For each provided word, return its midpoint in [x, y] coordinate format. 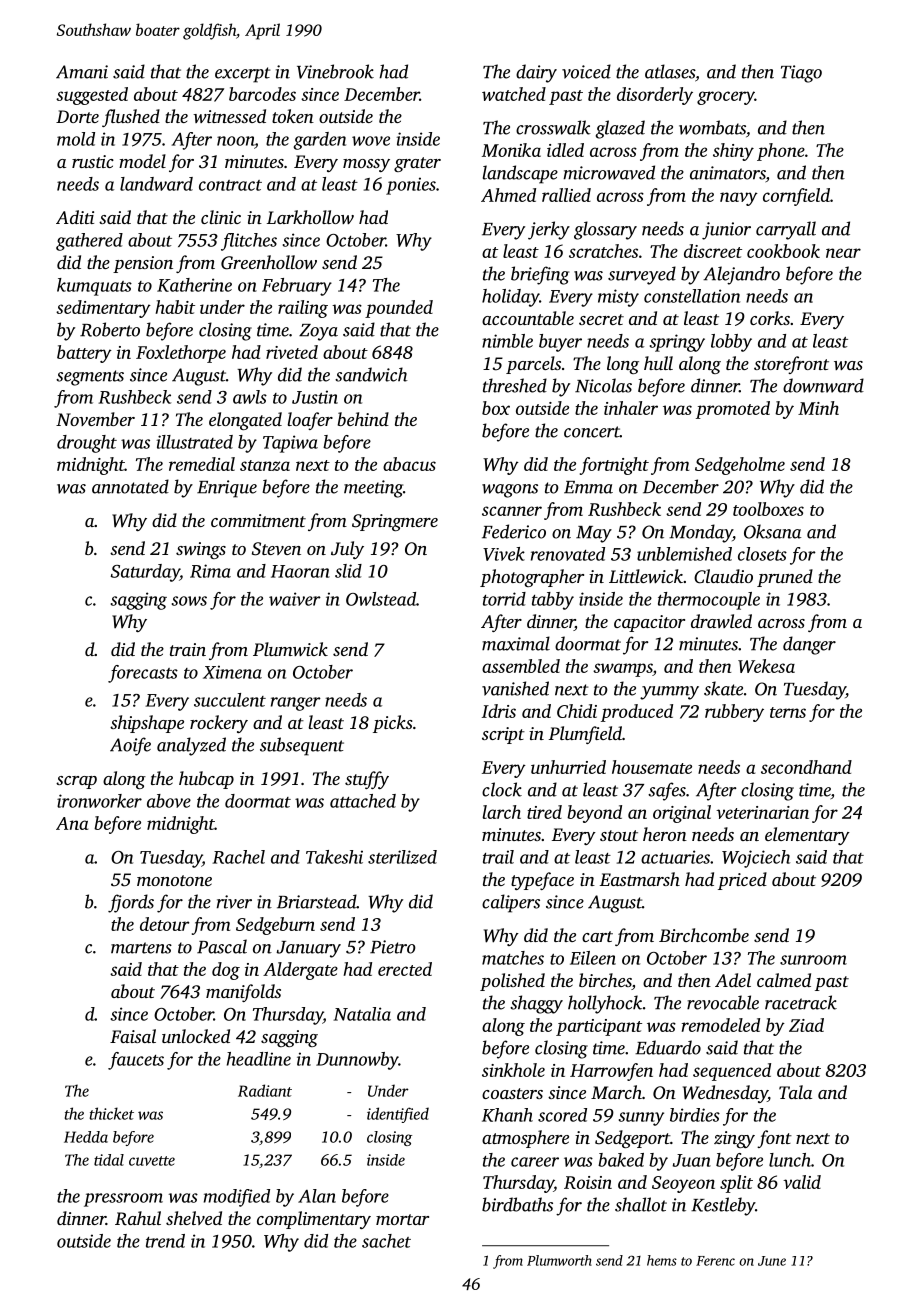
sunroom [813, 960]
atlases [670, 71]
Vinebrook [335, 71]
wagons [510, 491]
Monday [701, 533]
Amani [82, 72]
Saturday [145, 573]
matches [513, 958]
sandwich [371, 374]
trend [165, 1241]
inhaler [631, 408]
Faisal [133, 1036]
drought [87, 444]
